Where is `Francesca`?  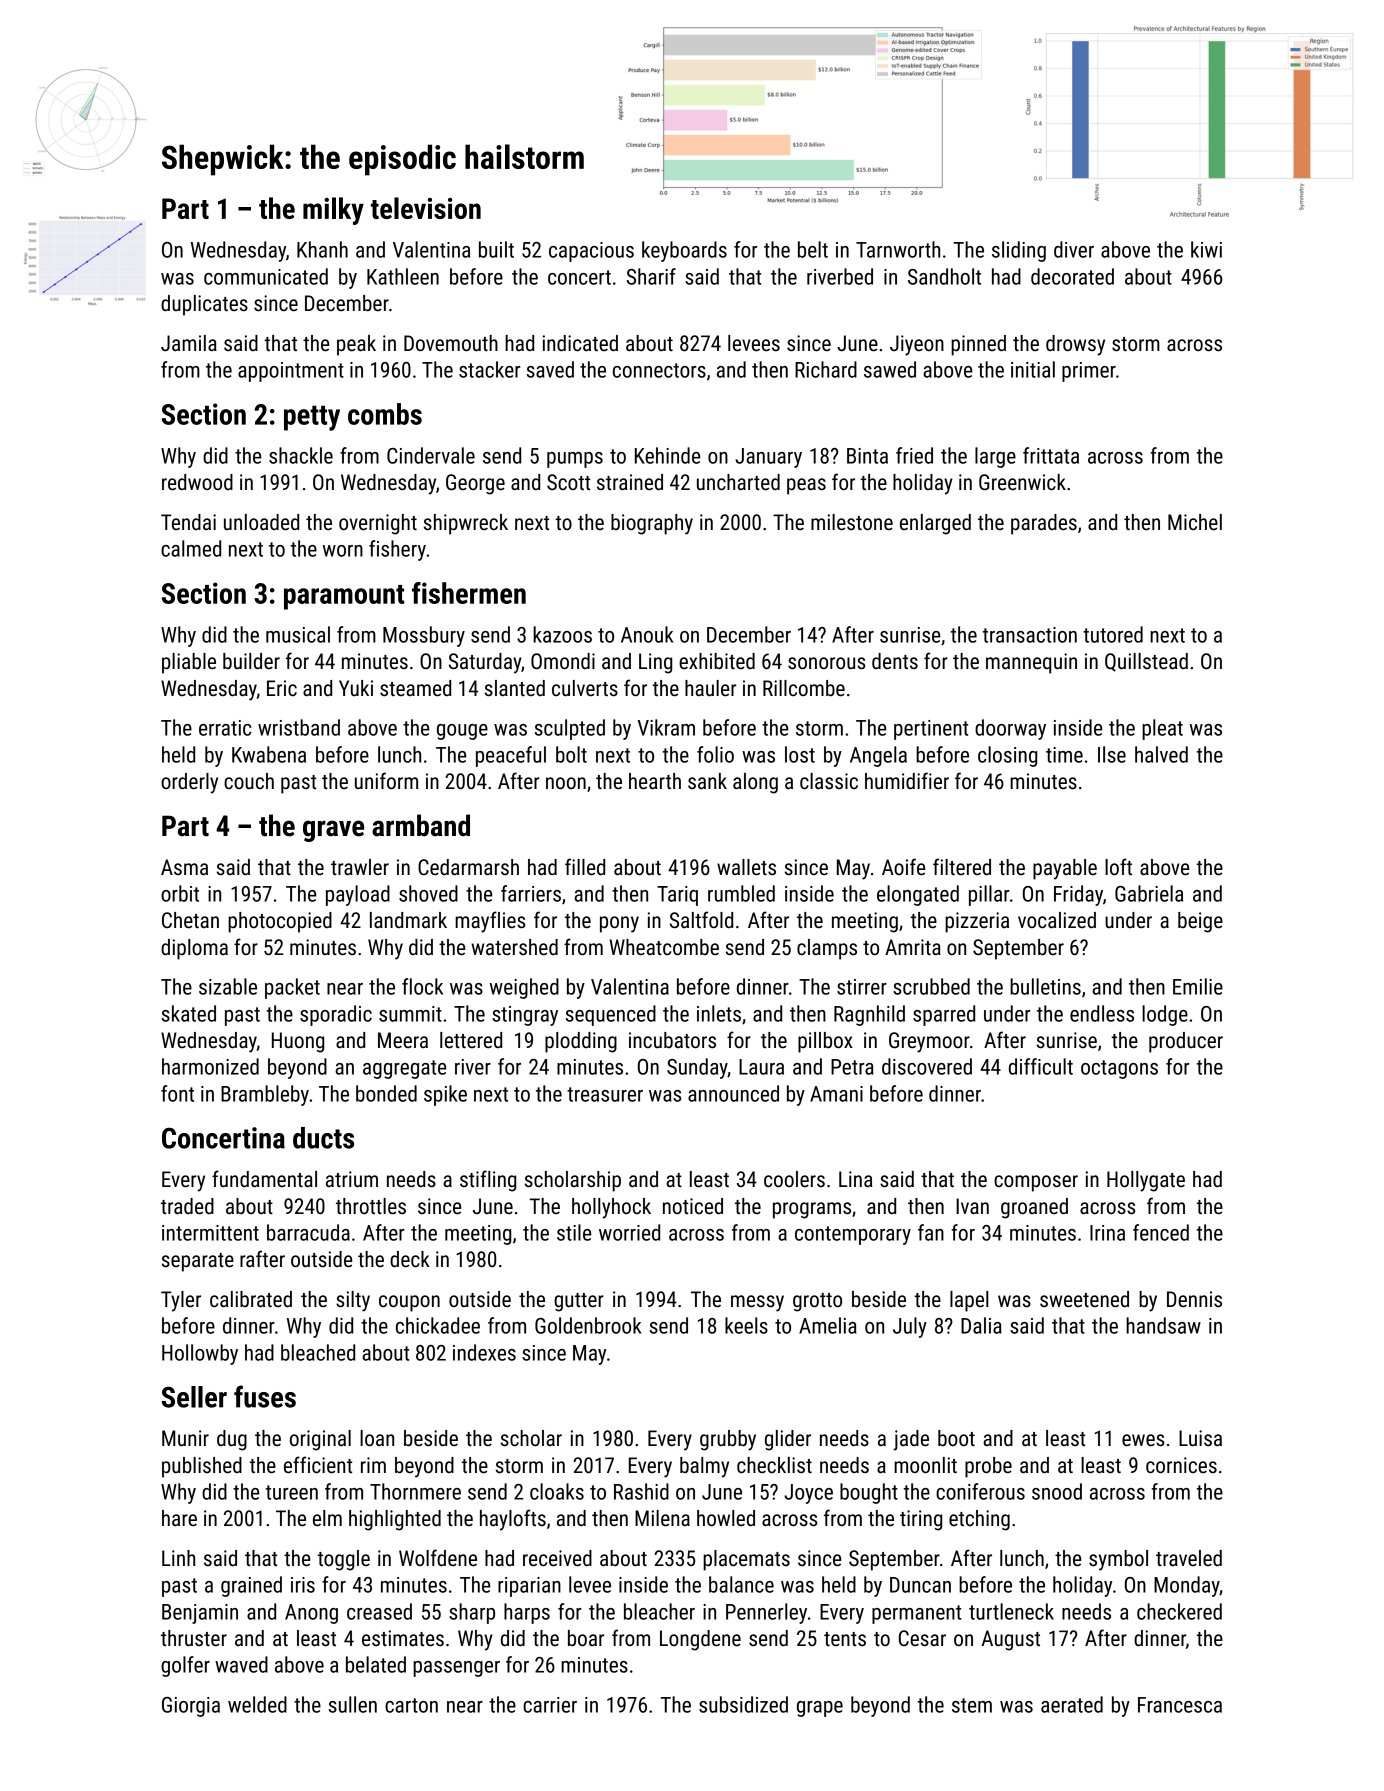 Francesca is located at coordinates (1180, 1705).
